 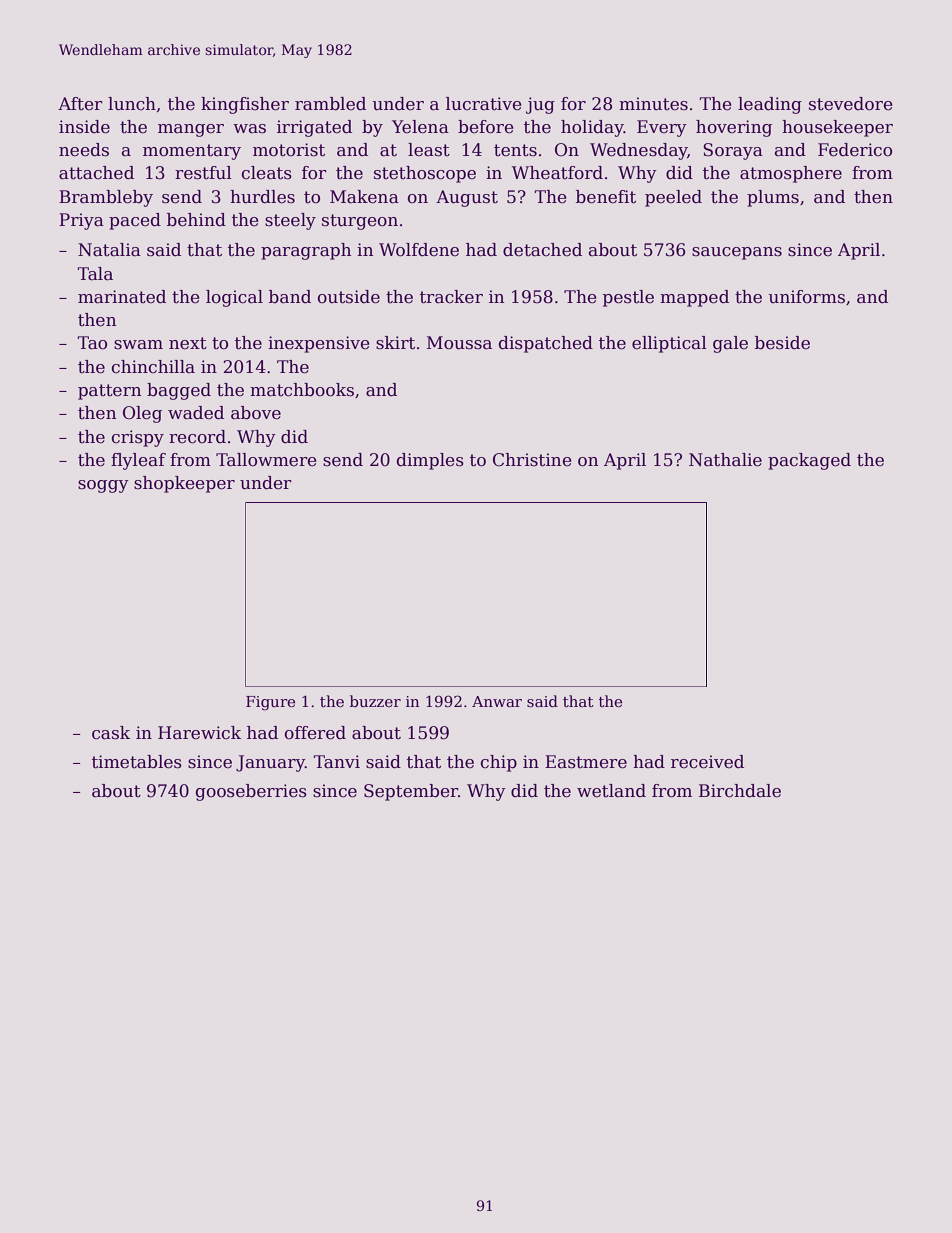 I want to click on wetland, so click(x=611, y=791).
